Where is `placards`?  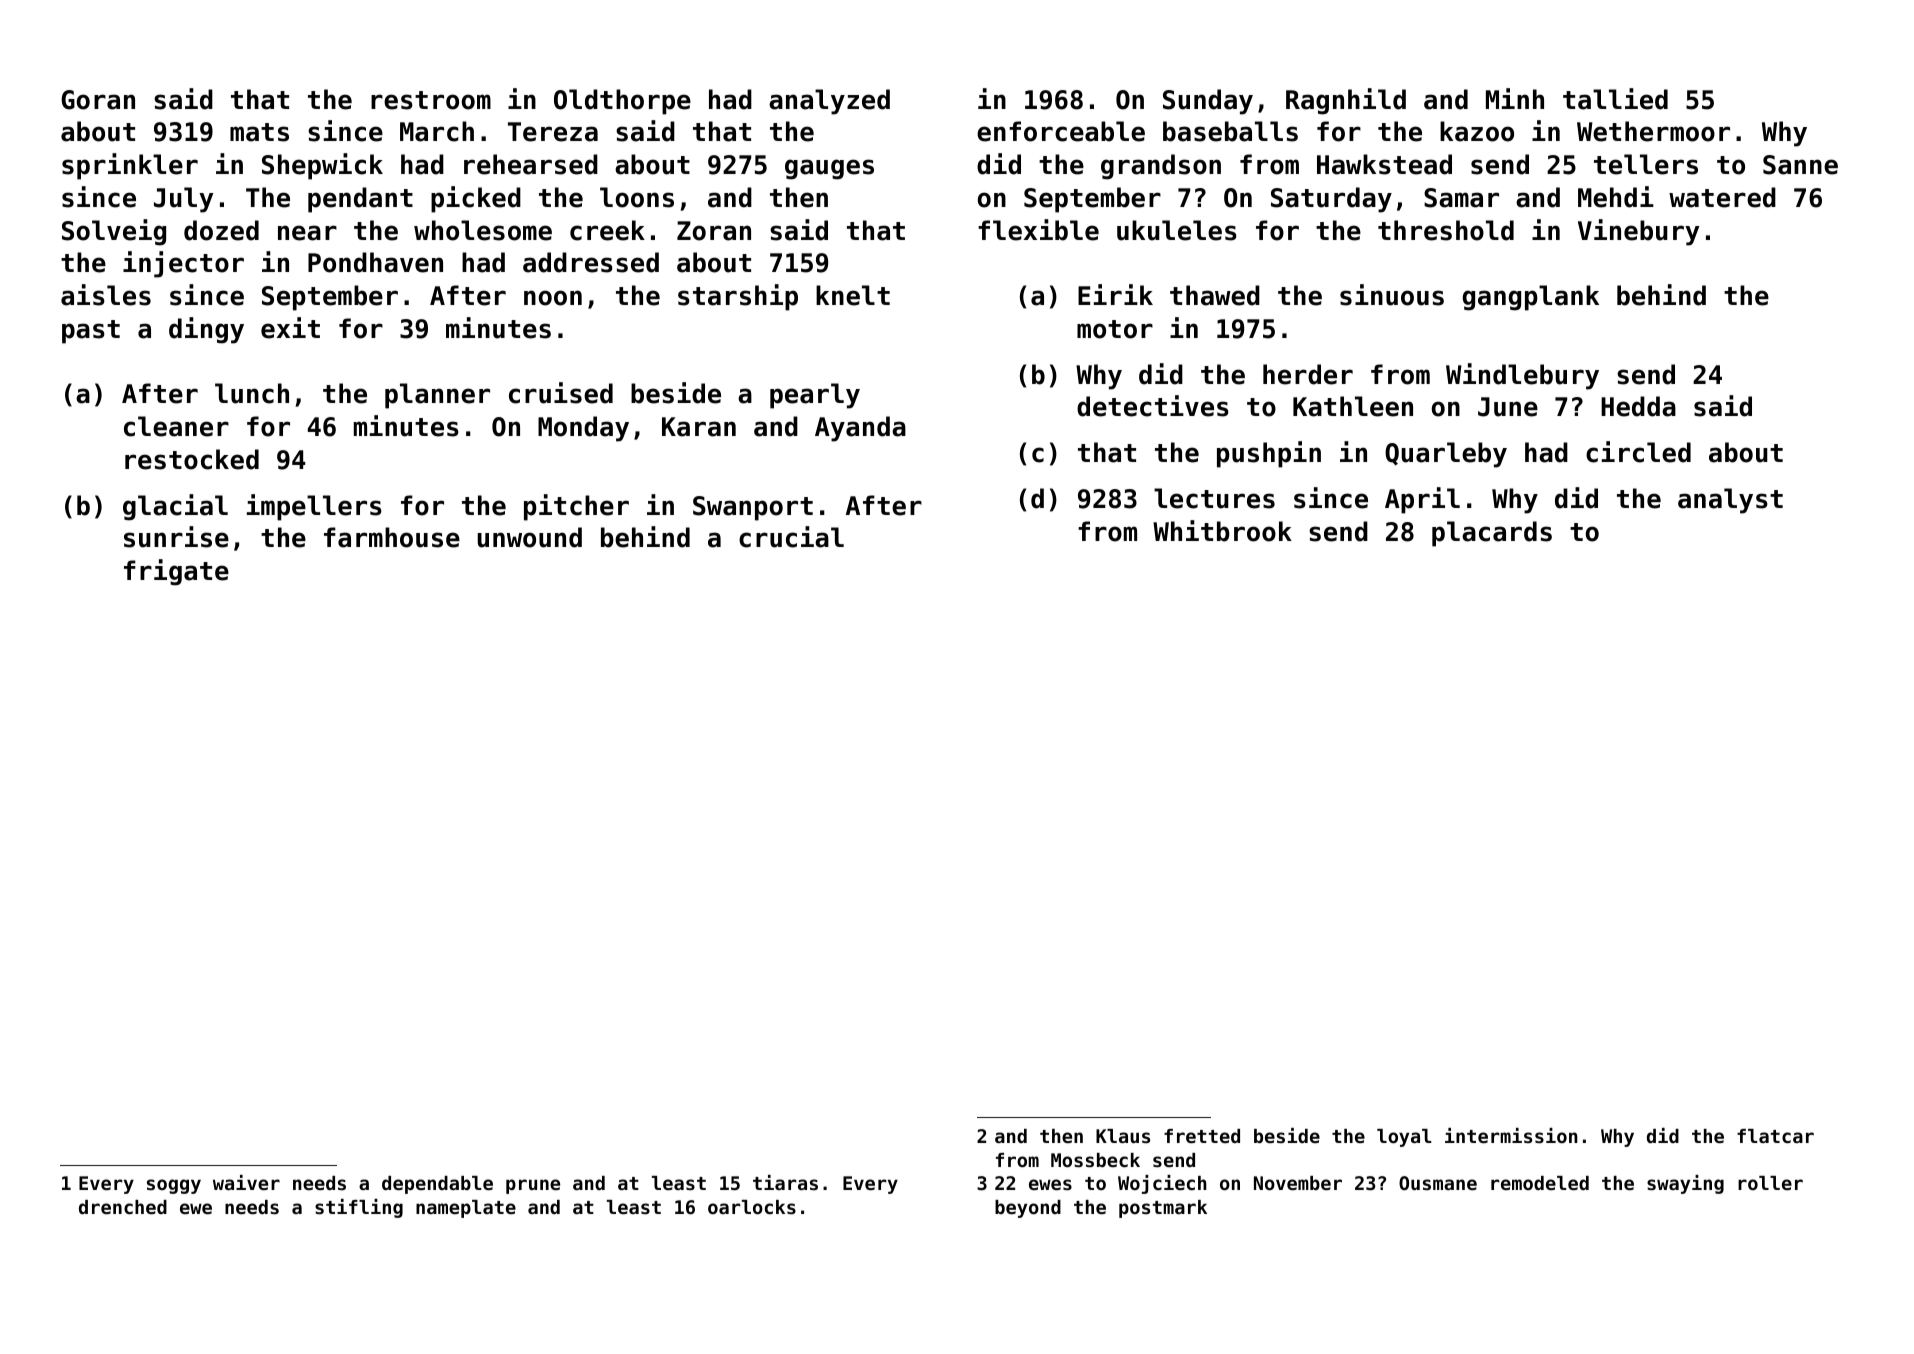 placards is located at coordinates (1492, 534).
